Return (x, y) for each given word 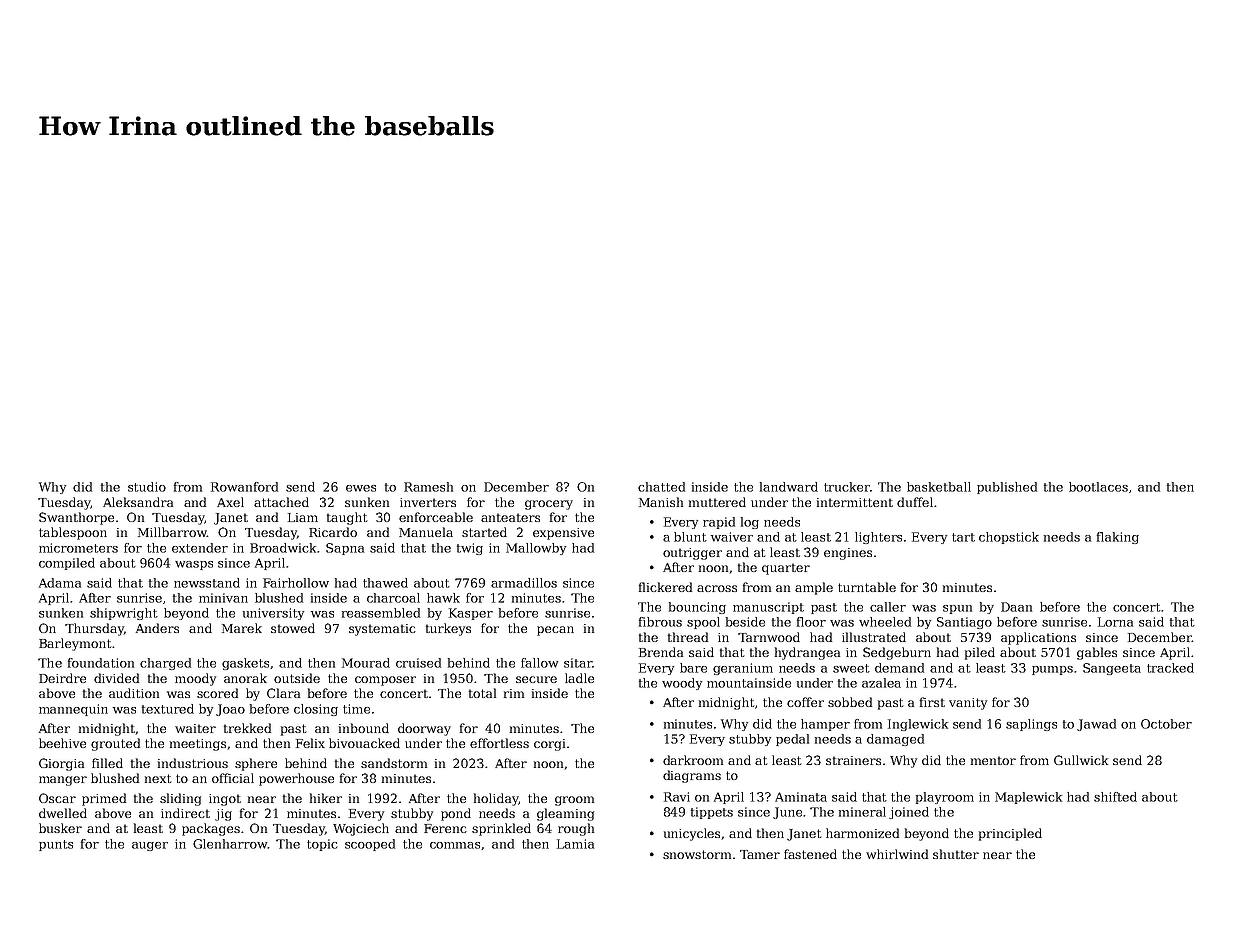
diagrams (692, 776)
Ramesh (428, 487)
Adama (60, 583)
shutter (956, 854)
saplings (1031, 725)
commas (455, 845)
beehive (62, 743)
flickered (665, 587)
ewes (361, 488)
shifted (1115, 797)
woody (682, 684)
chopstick (1009, 538)
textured (168, 709)
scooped (370, 845)
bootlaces (1098, 487)
